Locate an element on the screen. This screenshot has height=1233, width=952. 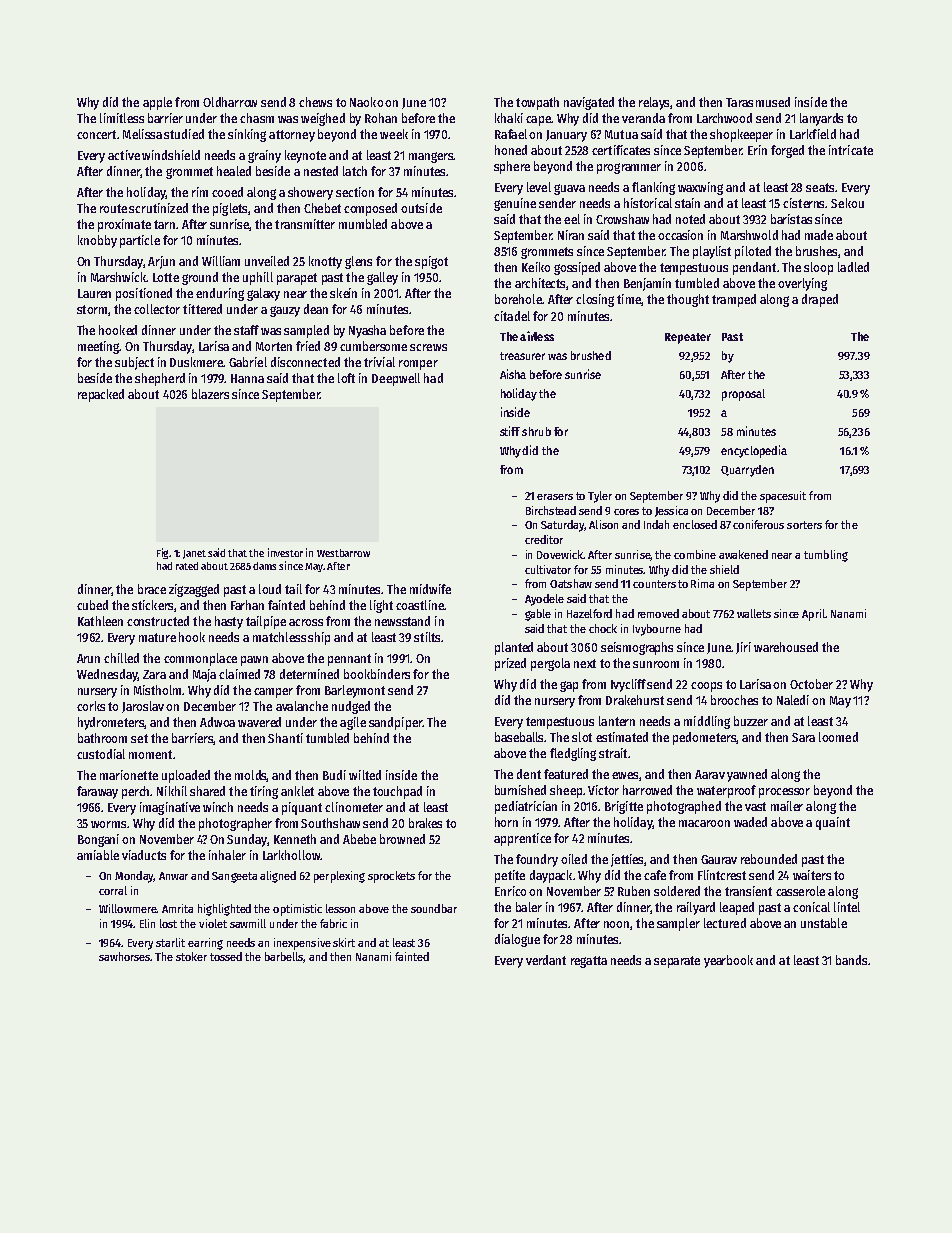
Ivycliff is located at coordinates (628, 685).
